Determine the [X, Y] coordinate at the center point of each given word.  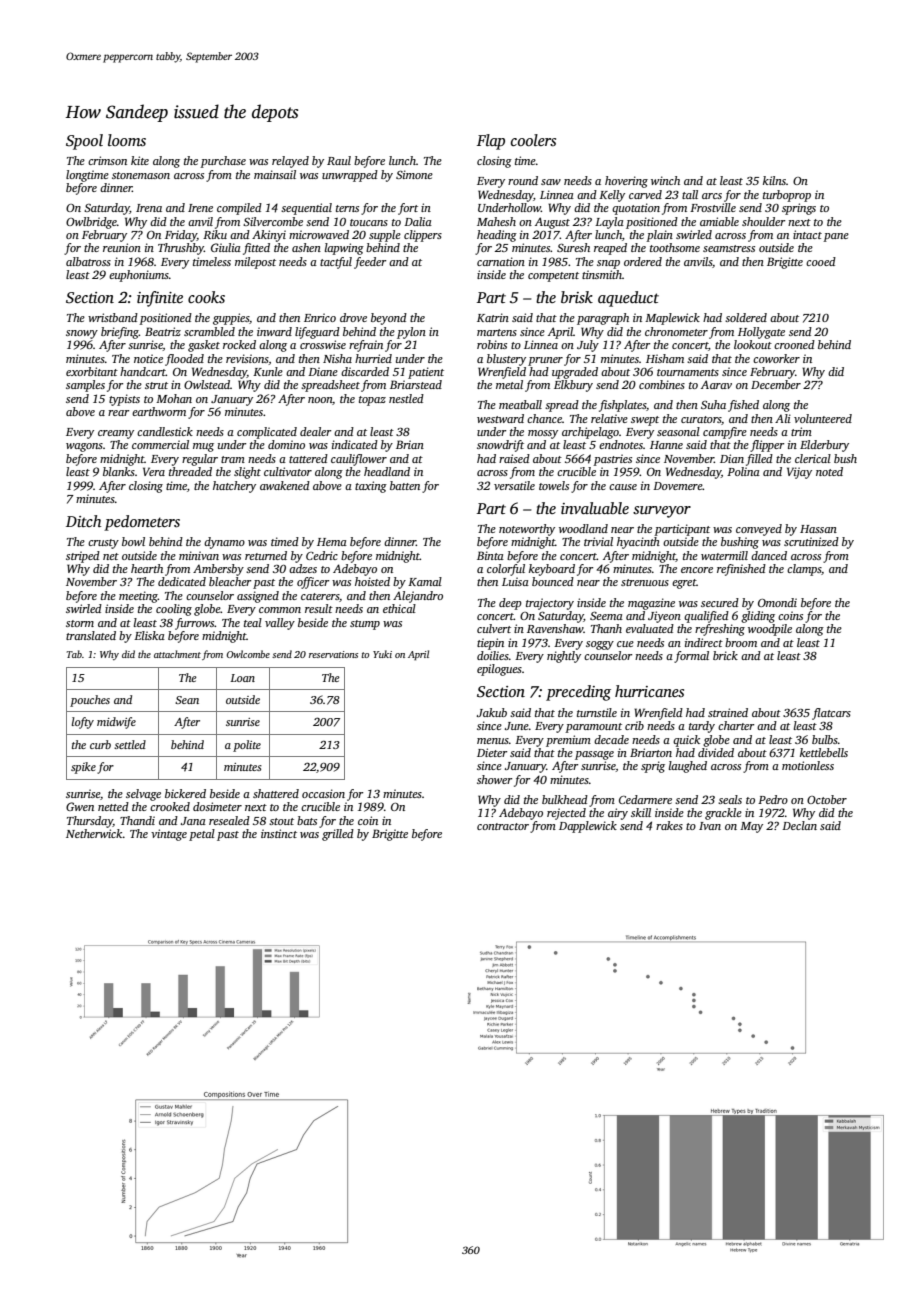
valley [280, 624]
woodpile [770, 630]
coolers [533, 140]
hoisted [372, 581]
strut [156, 385]
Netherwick [94, 833]
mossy [543, 434]
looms [127, 140]
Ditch [83, 521]
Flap [491, 142]
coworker [776, 358]
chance [544, 418]
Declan [799, 825]
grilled [338, 835]
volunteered [823, 418]
